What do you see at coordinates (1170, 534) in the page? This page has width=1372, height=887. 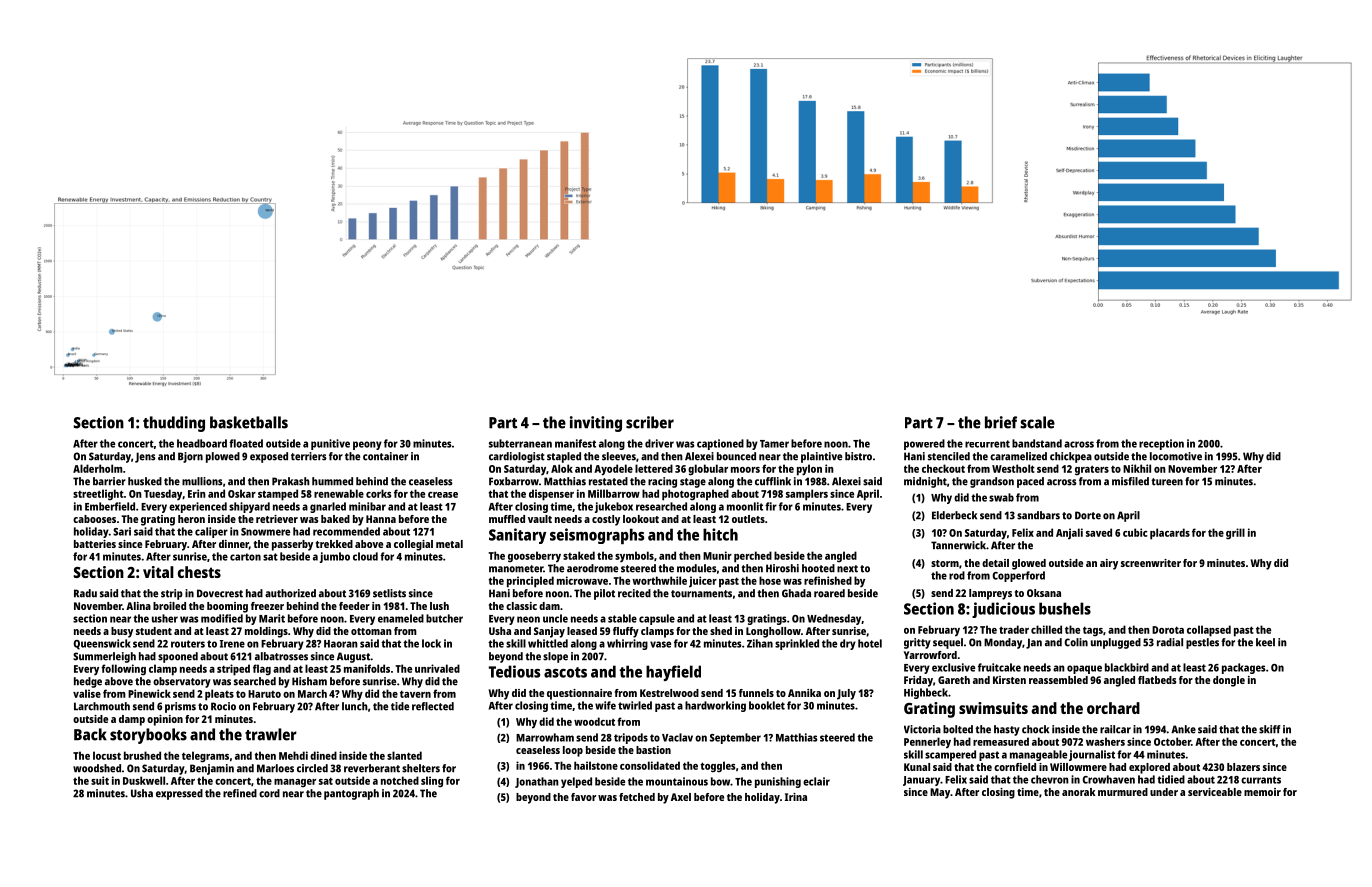 I see `placards` at bounding box center [1170, 534].
